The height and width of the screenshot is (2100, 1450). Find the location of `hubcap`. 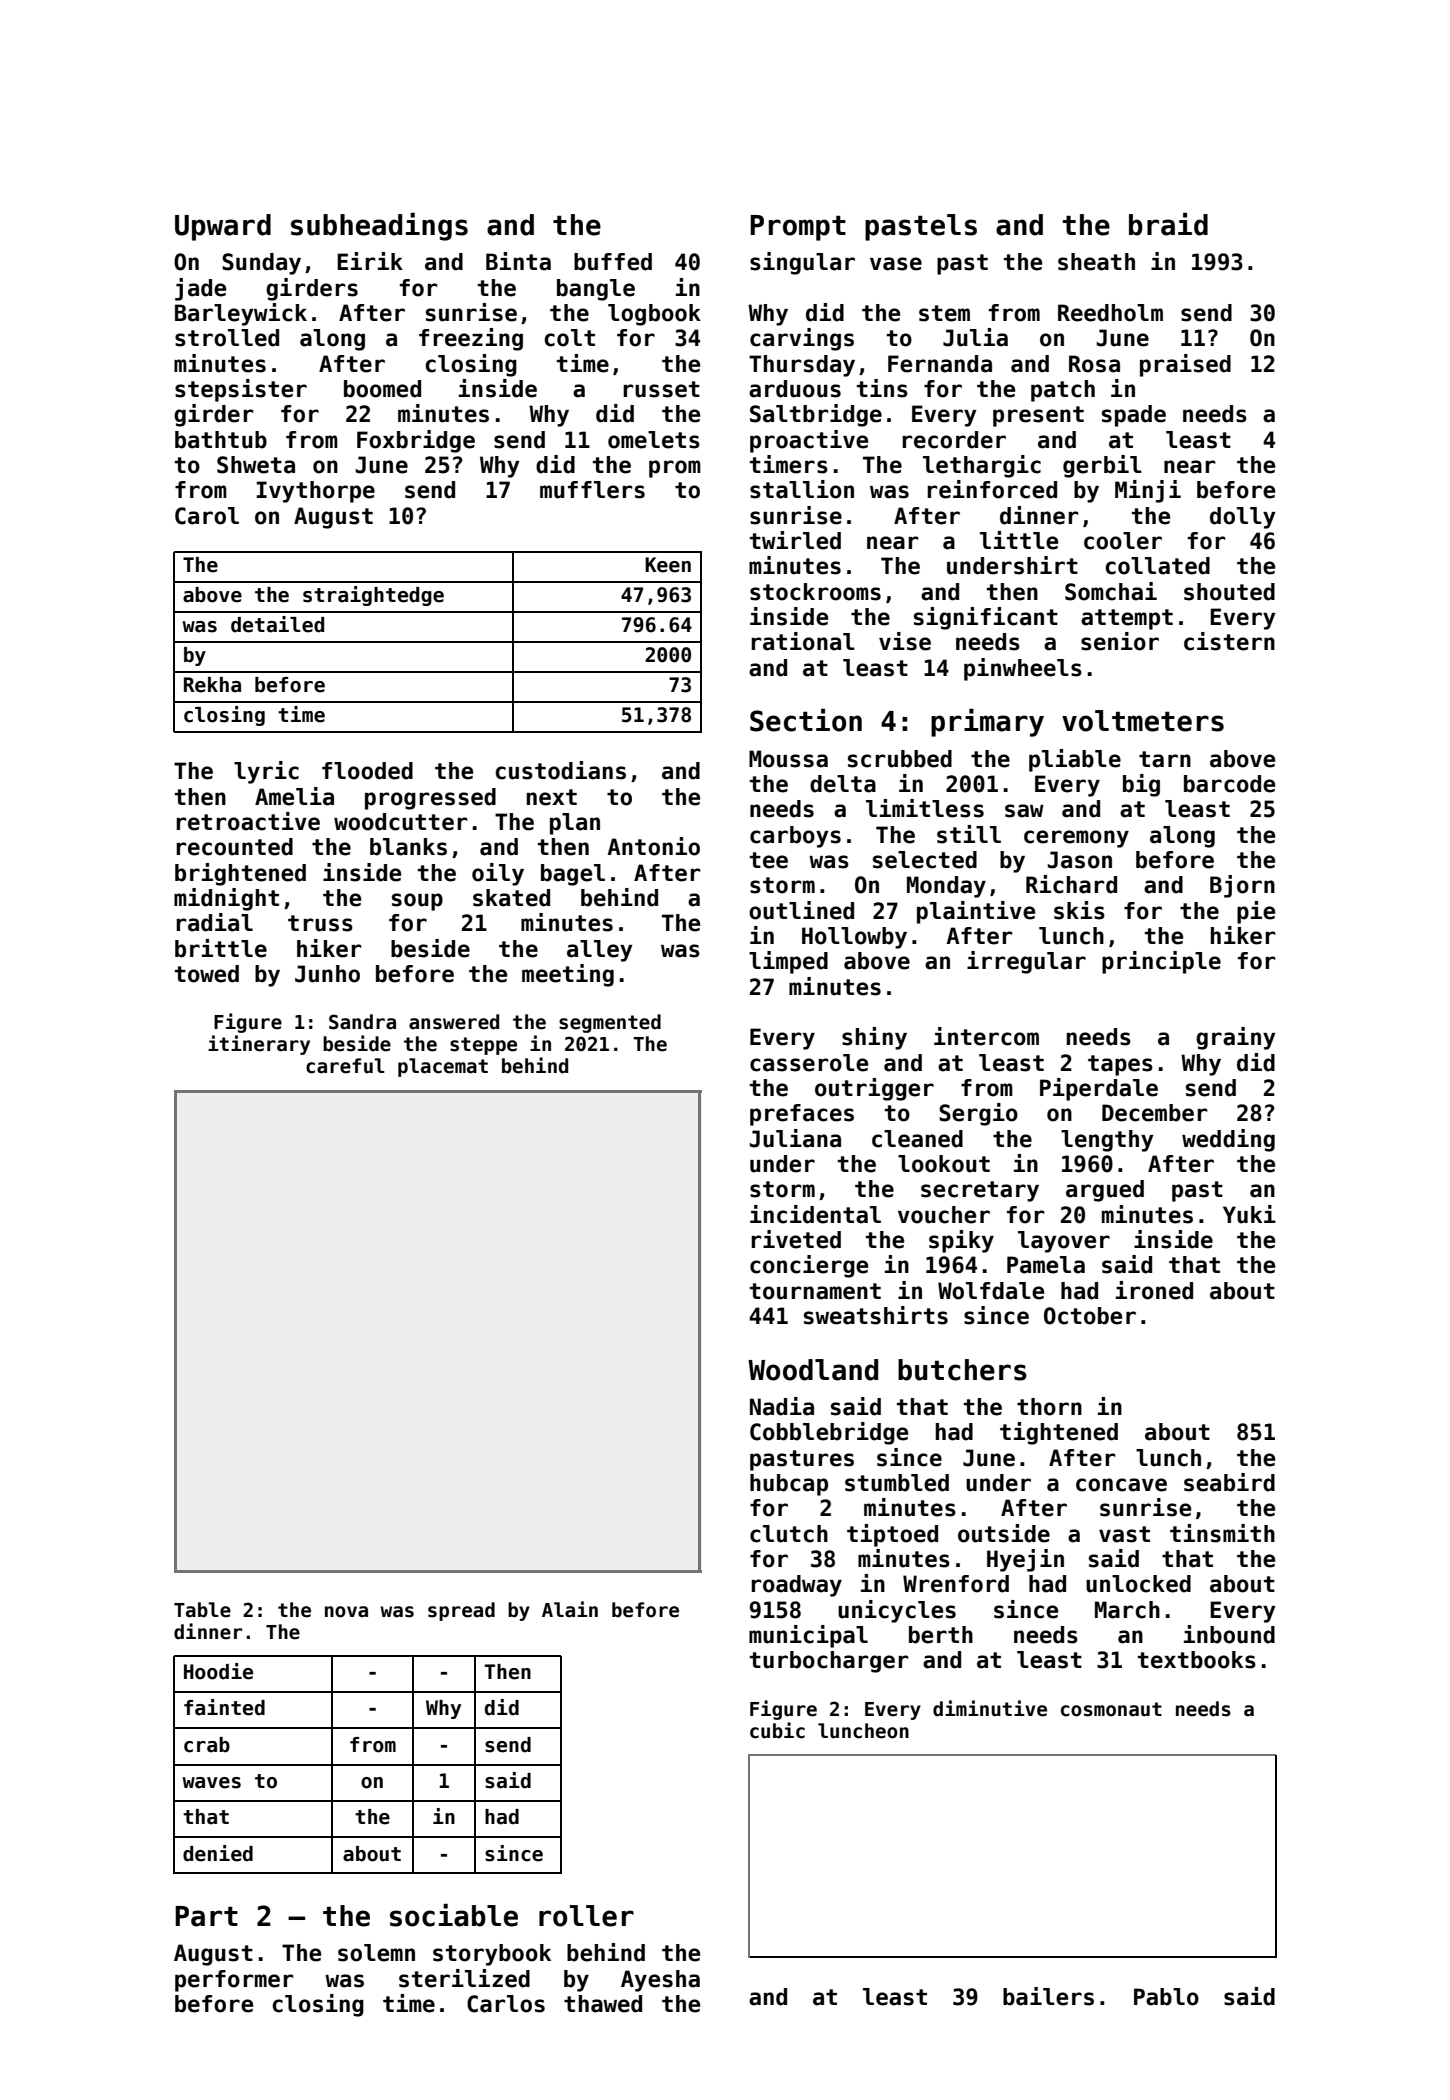

hubcap is located at coordinates (789, 1485).
